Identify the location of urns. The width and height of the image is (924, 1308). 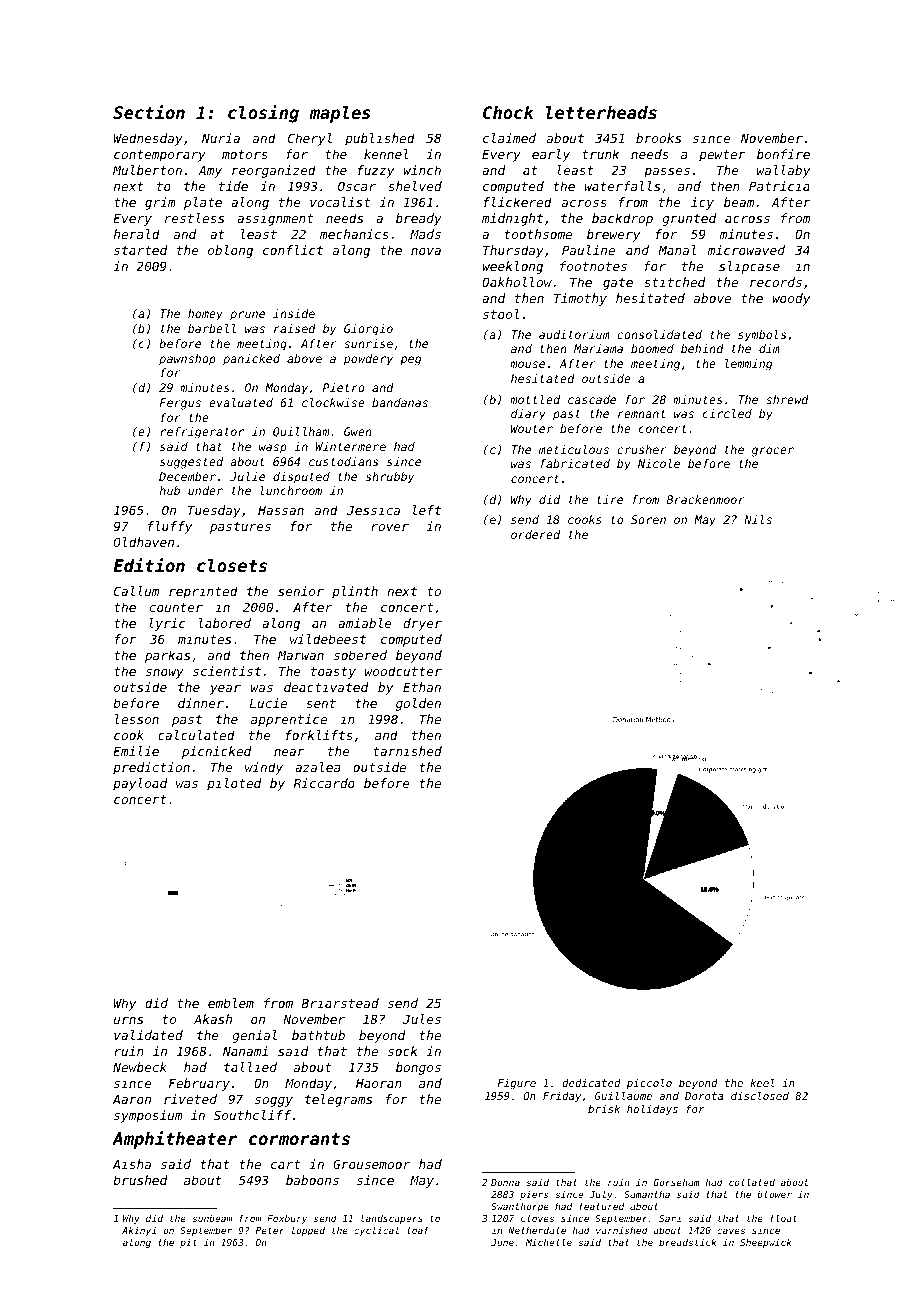
(128, 1020).
